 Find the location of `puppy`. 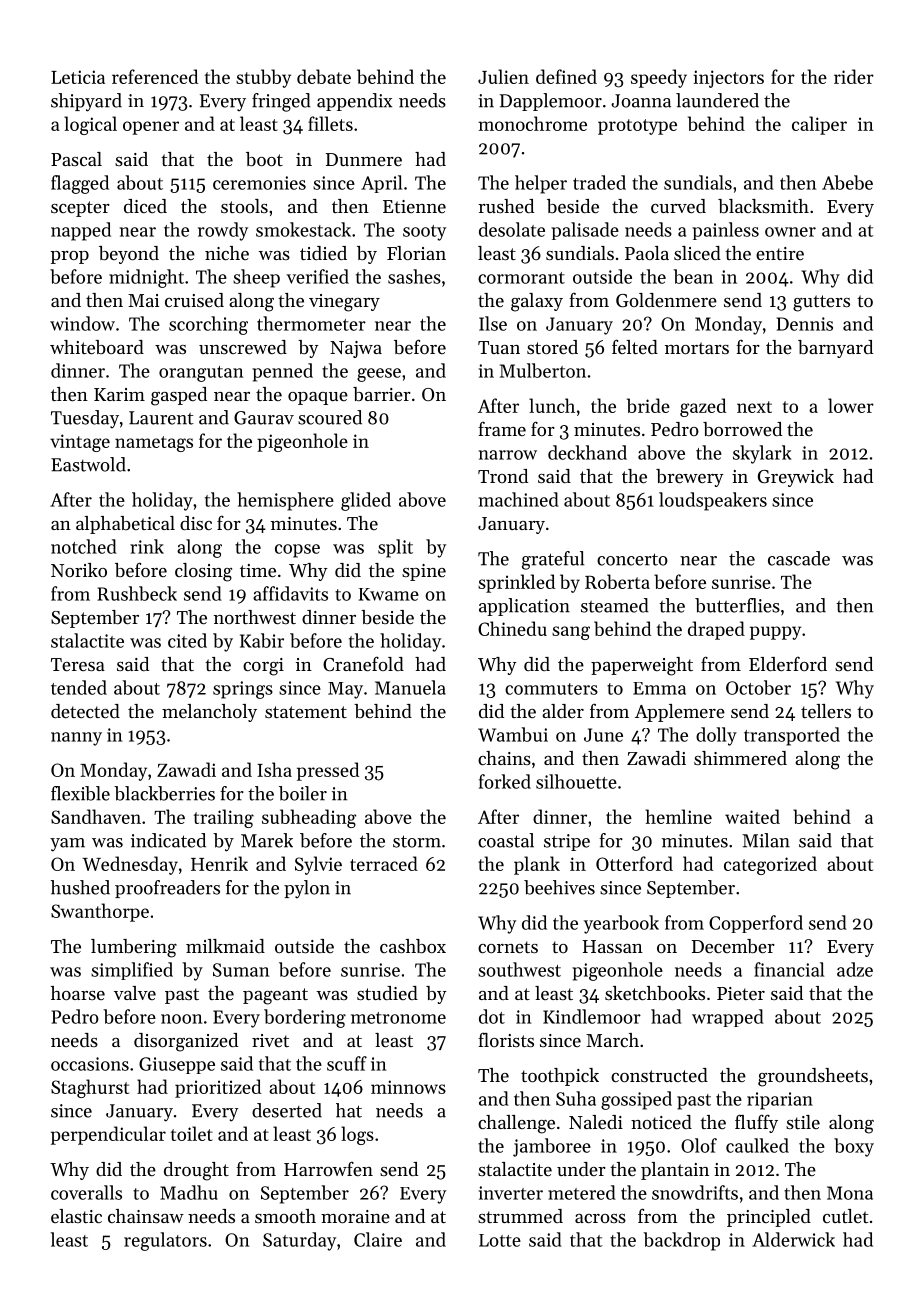

puppy is located at coordinates (775, 633).
